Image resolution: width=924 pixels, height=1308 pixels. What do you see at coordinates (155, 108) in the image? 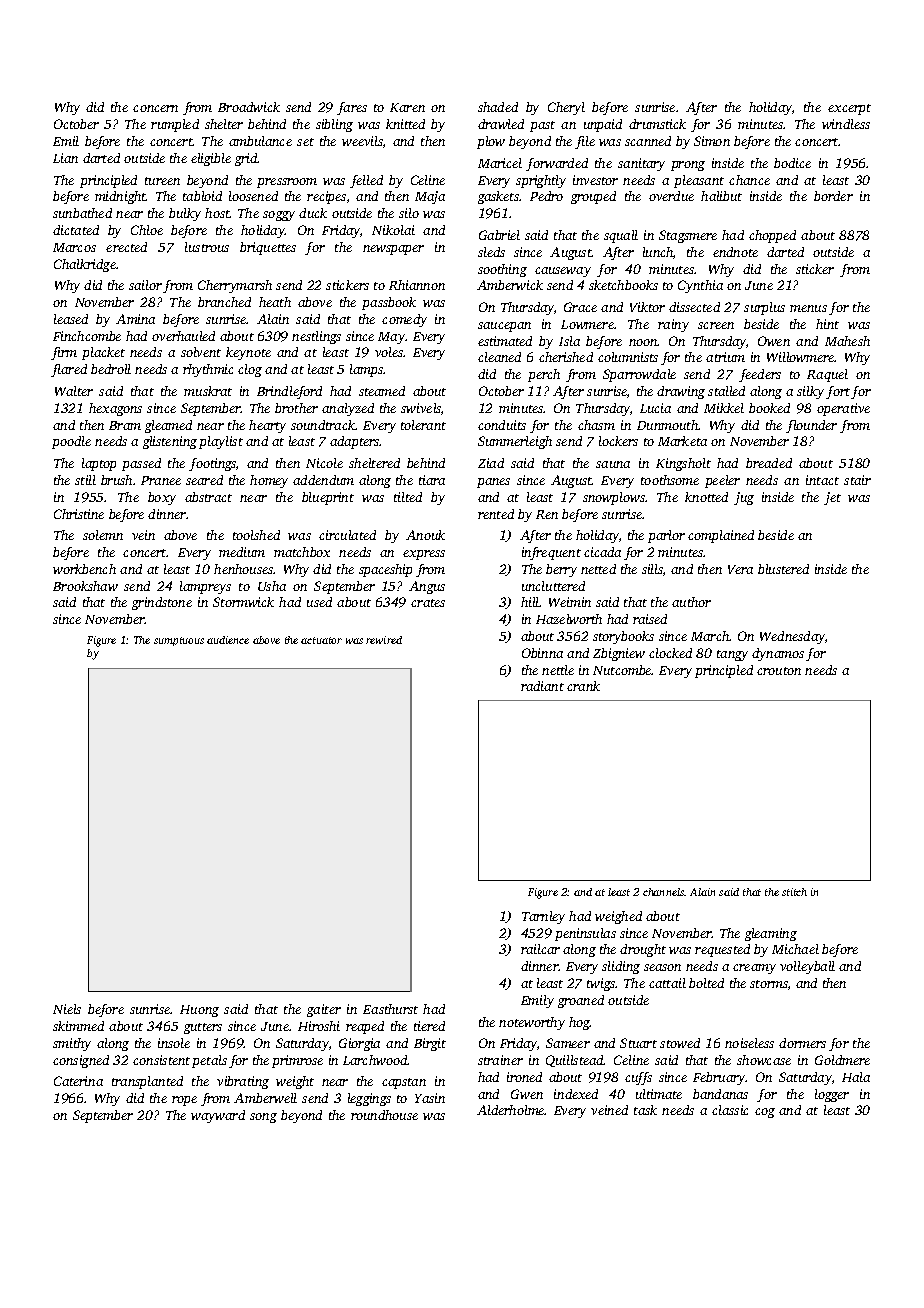
I see `concern` at bounding box center [155, 108].
